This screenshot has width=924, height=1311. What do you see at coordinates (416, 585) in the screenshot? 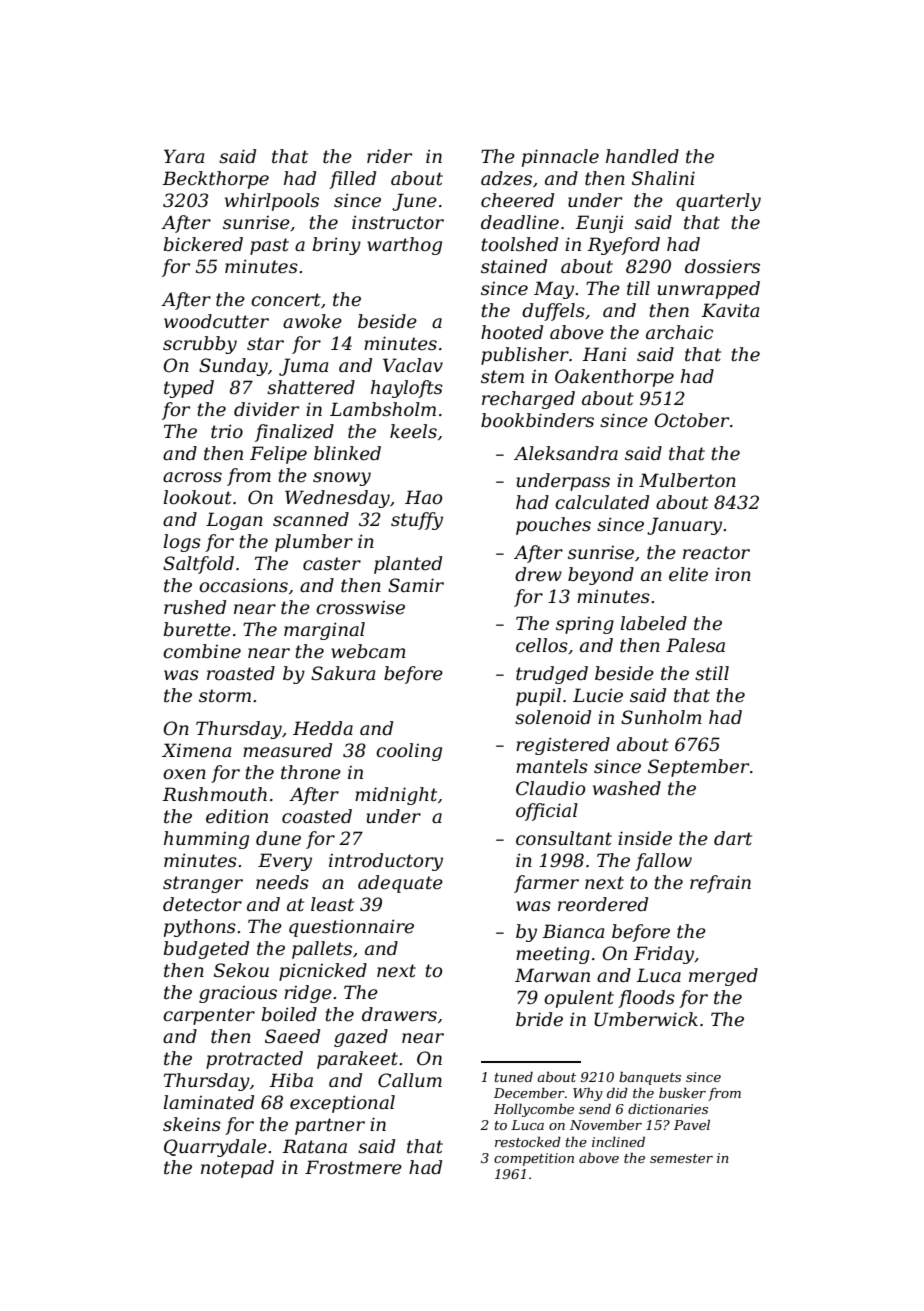
I see `Samir` at bounding box center [416, 585].
